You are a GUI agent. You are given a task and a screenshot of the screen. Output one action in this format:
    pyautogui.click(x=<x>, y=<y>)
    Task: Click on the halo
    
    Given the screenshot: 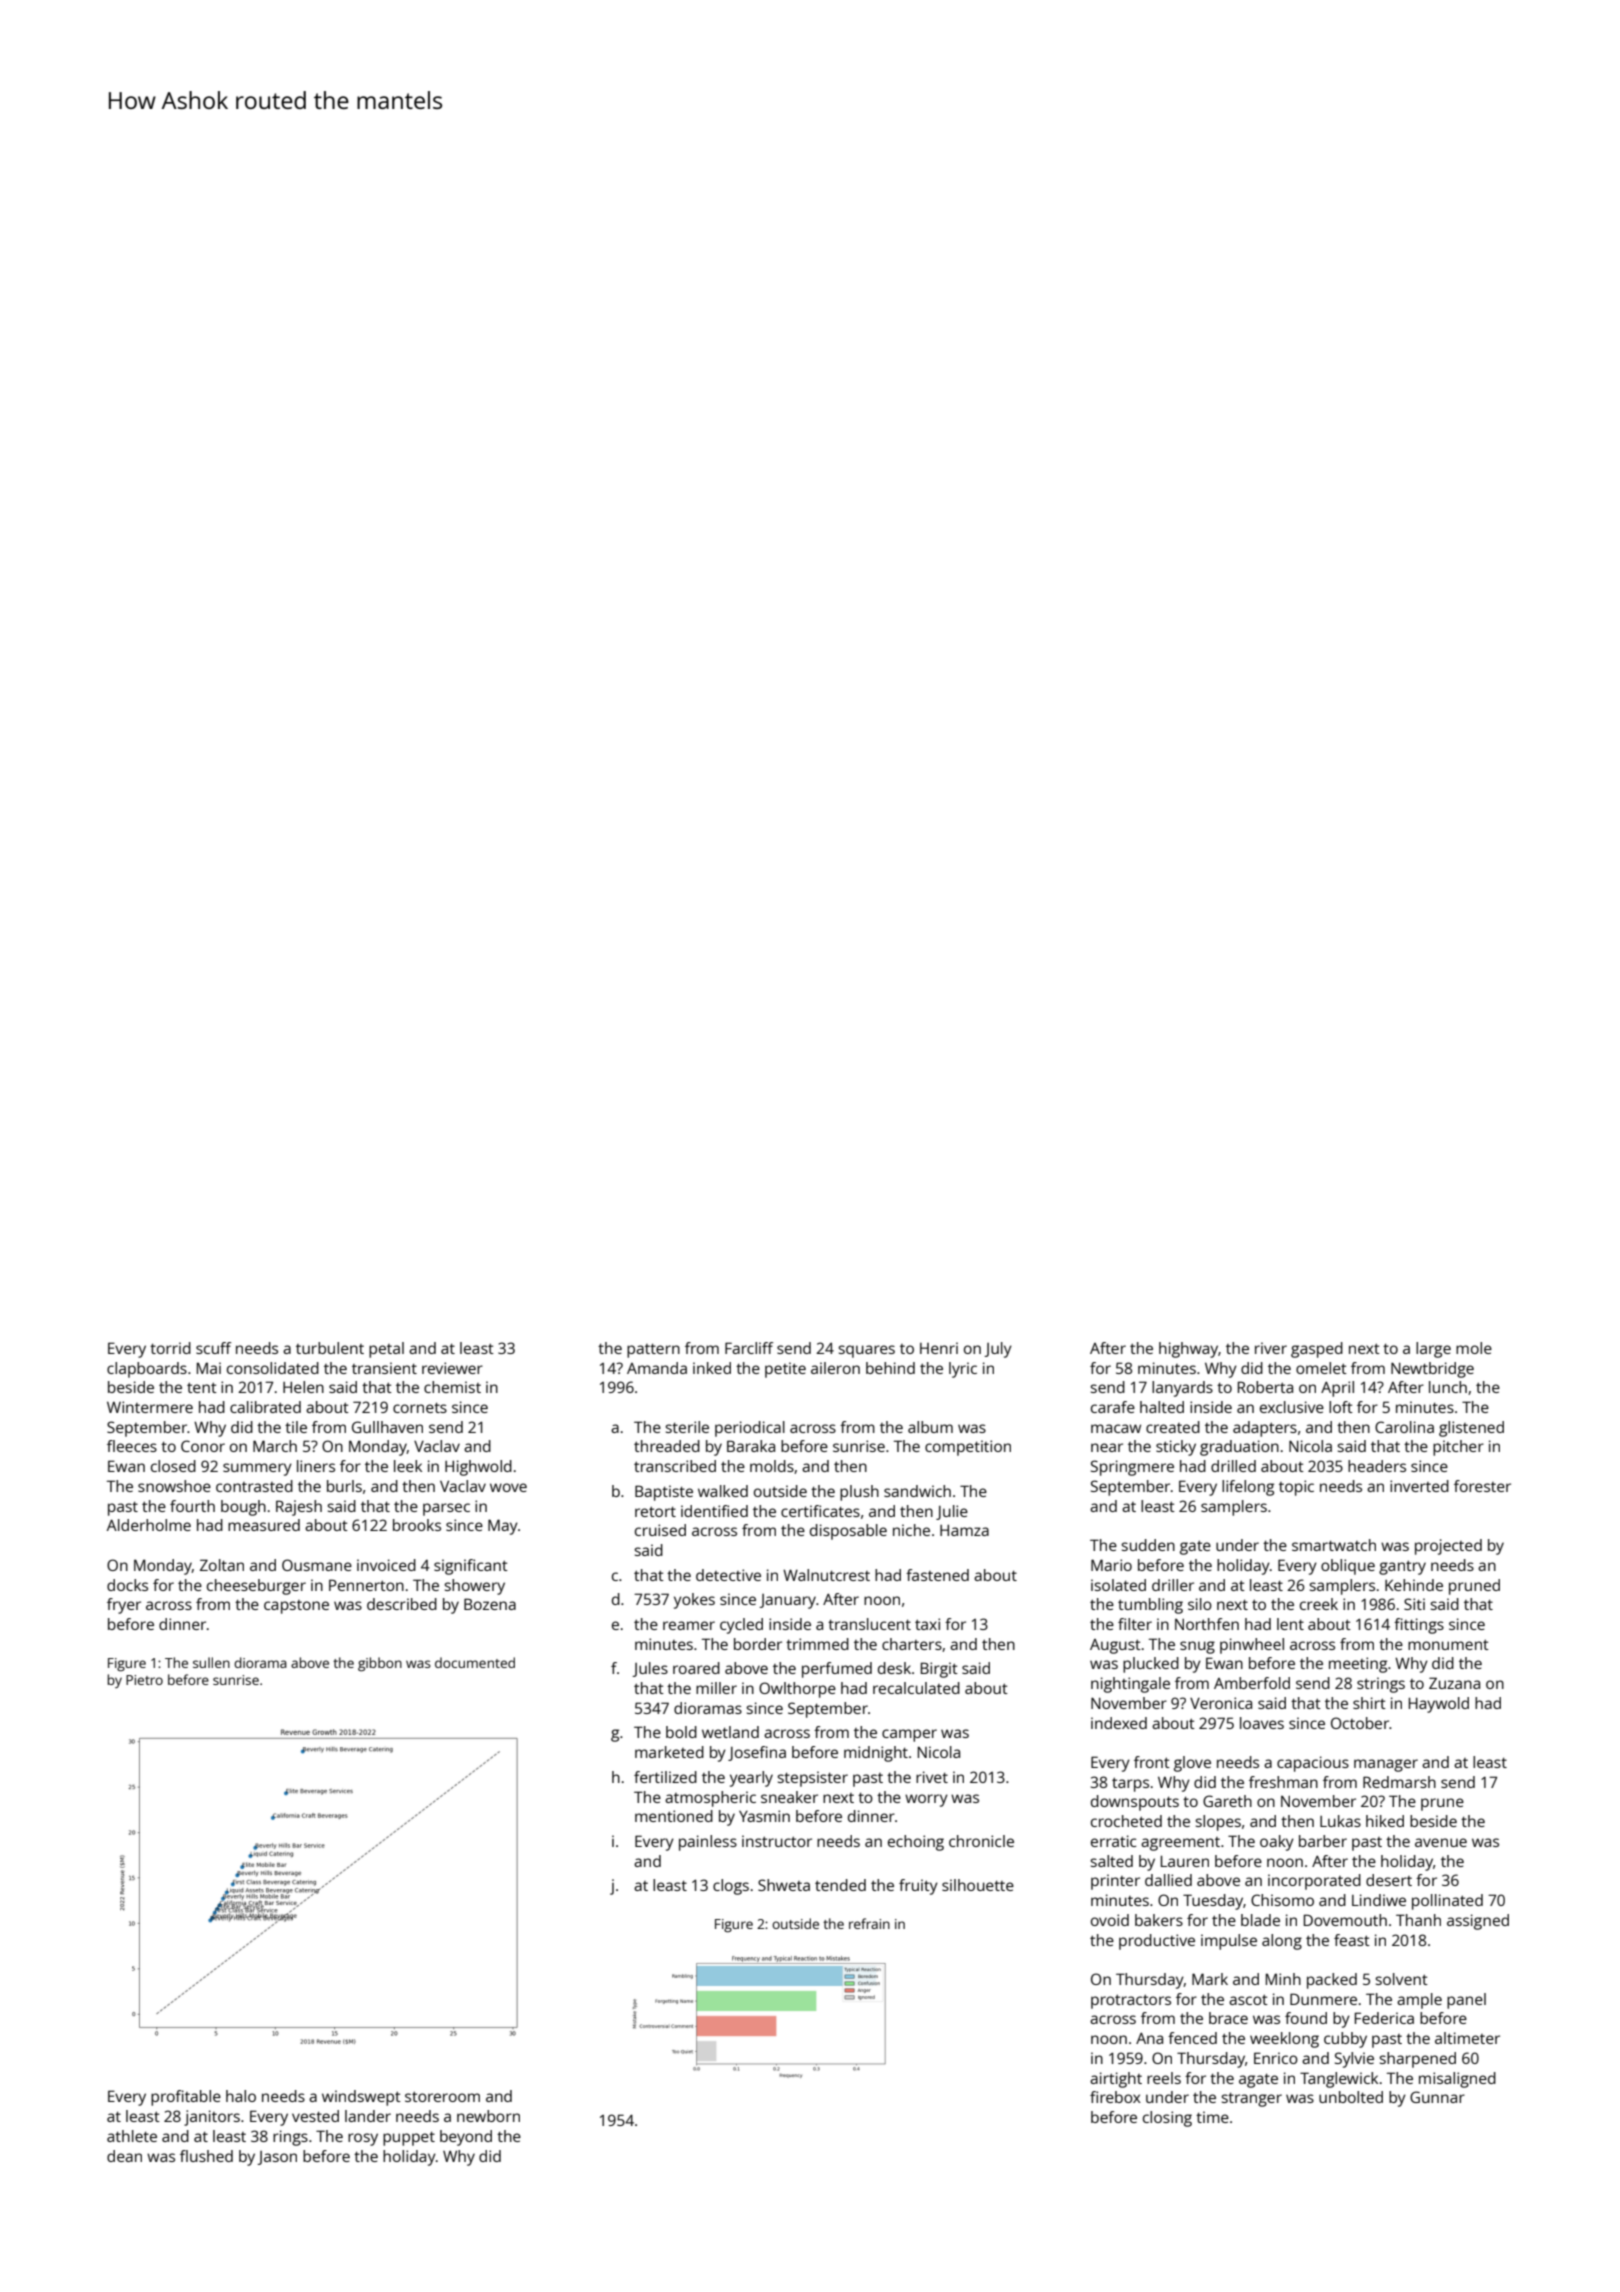 What is the action you would take?
    pyautogui.click(x=241, y=2096)
